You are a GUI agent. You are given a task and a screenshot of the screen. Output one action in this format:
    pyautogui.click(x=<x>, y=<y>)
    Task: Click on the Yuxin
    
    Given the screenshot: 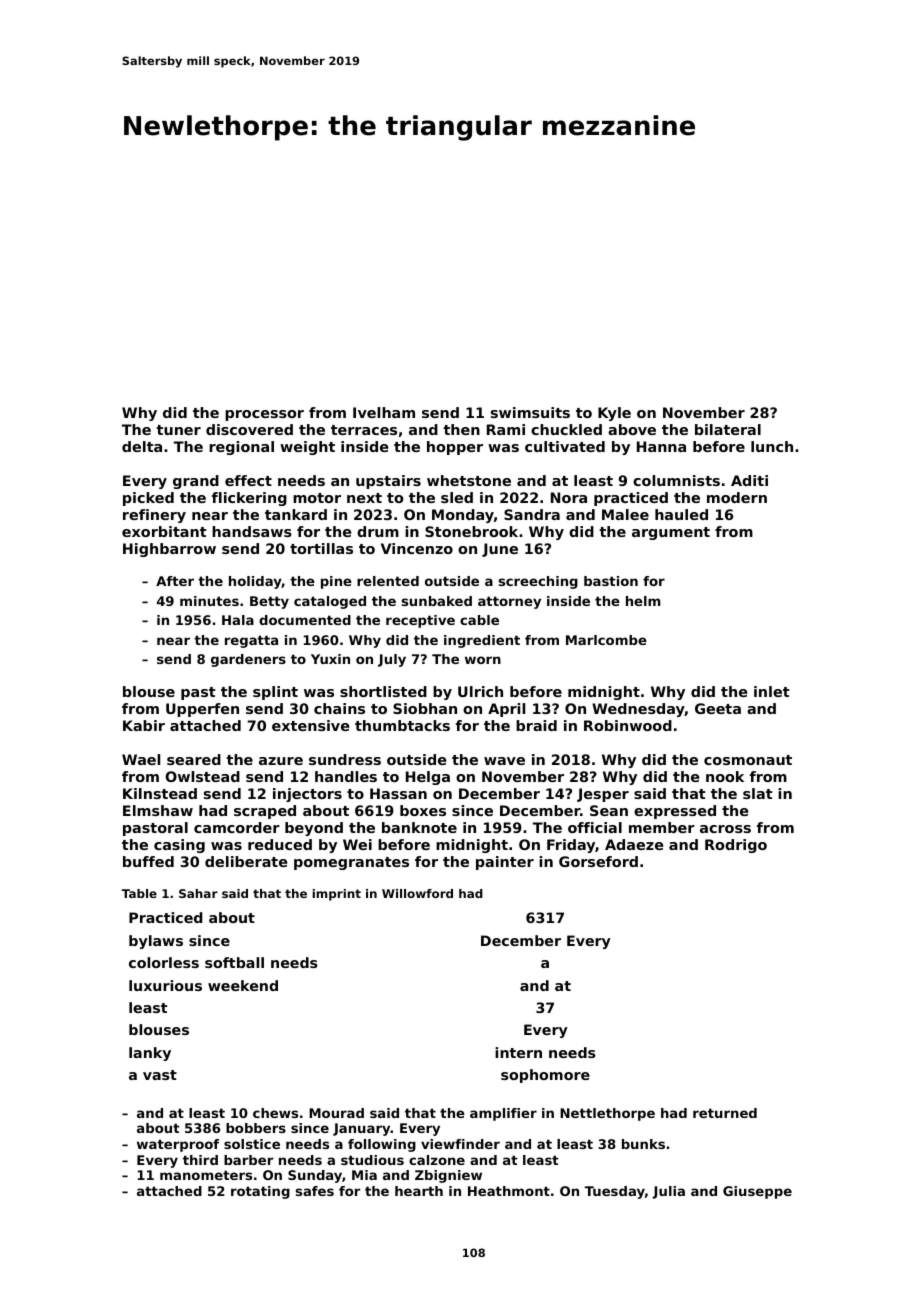 What is the action you would take?
    pyautogui.click(x=330, y=659)
